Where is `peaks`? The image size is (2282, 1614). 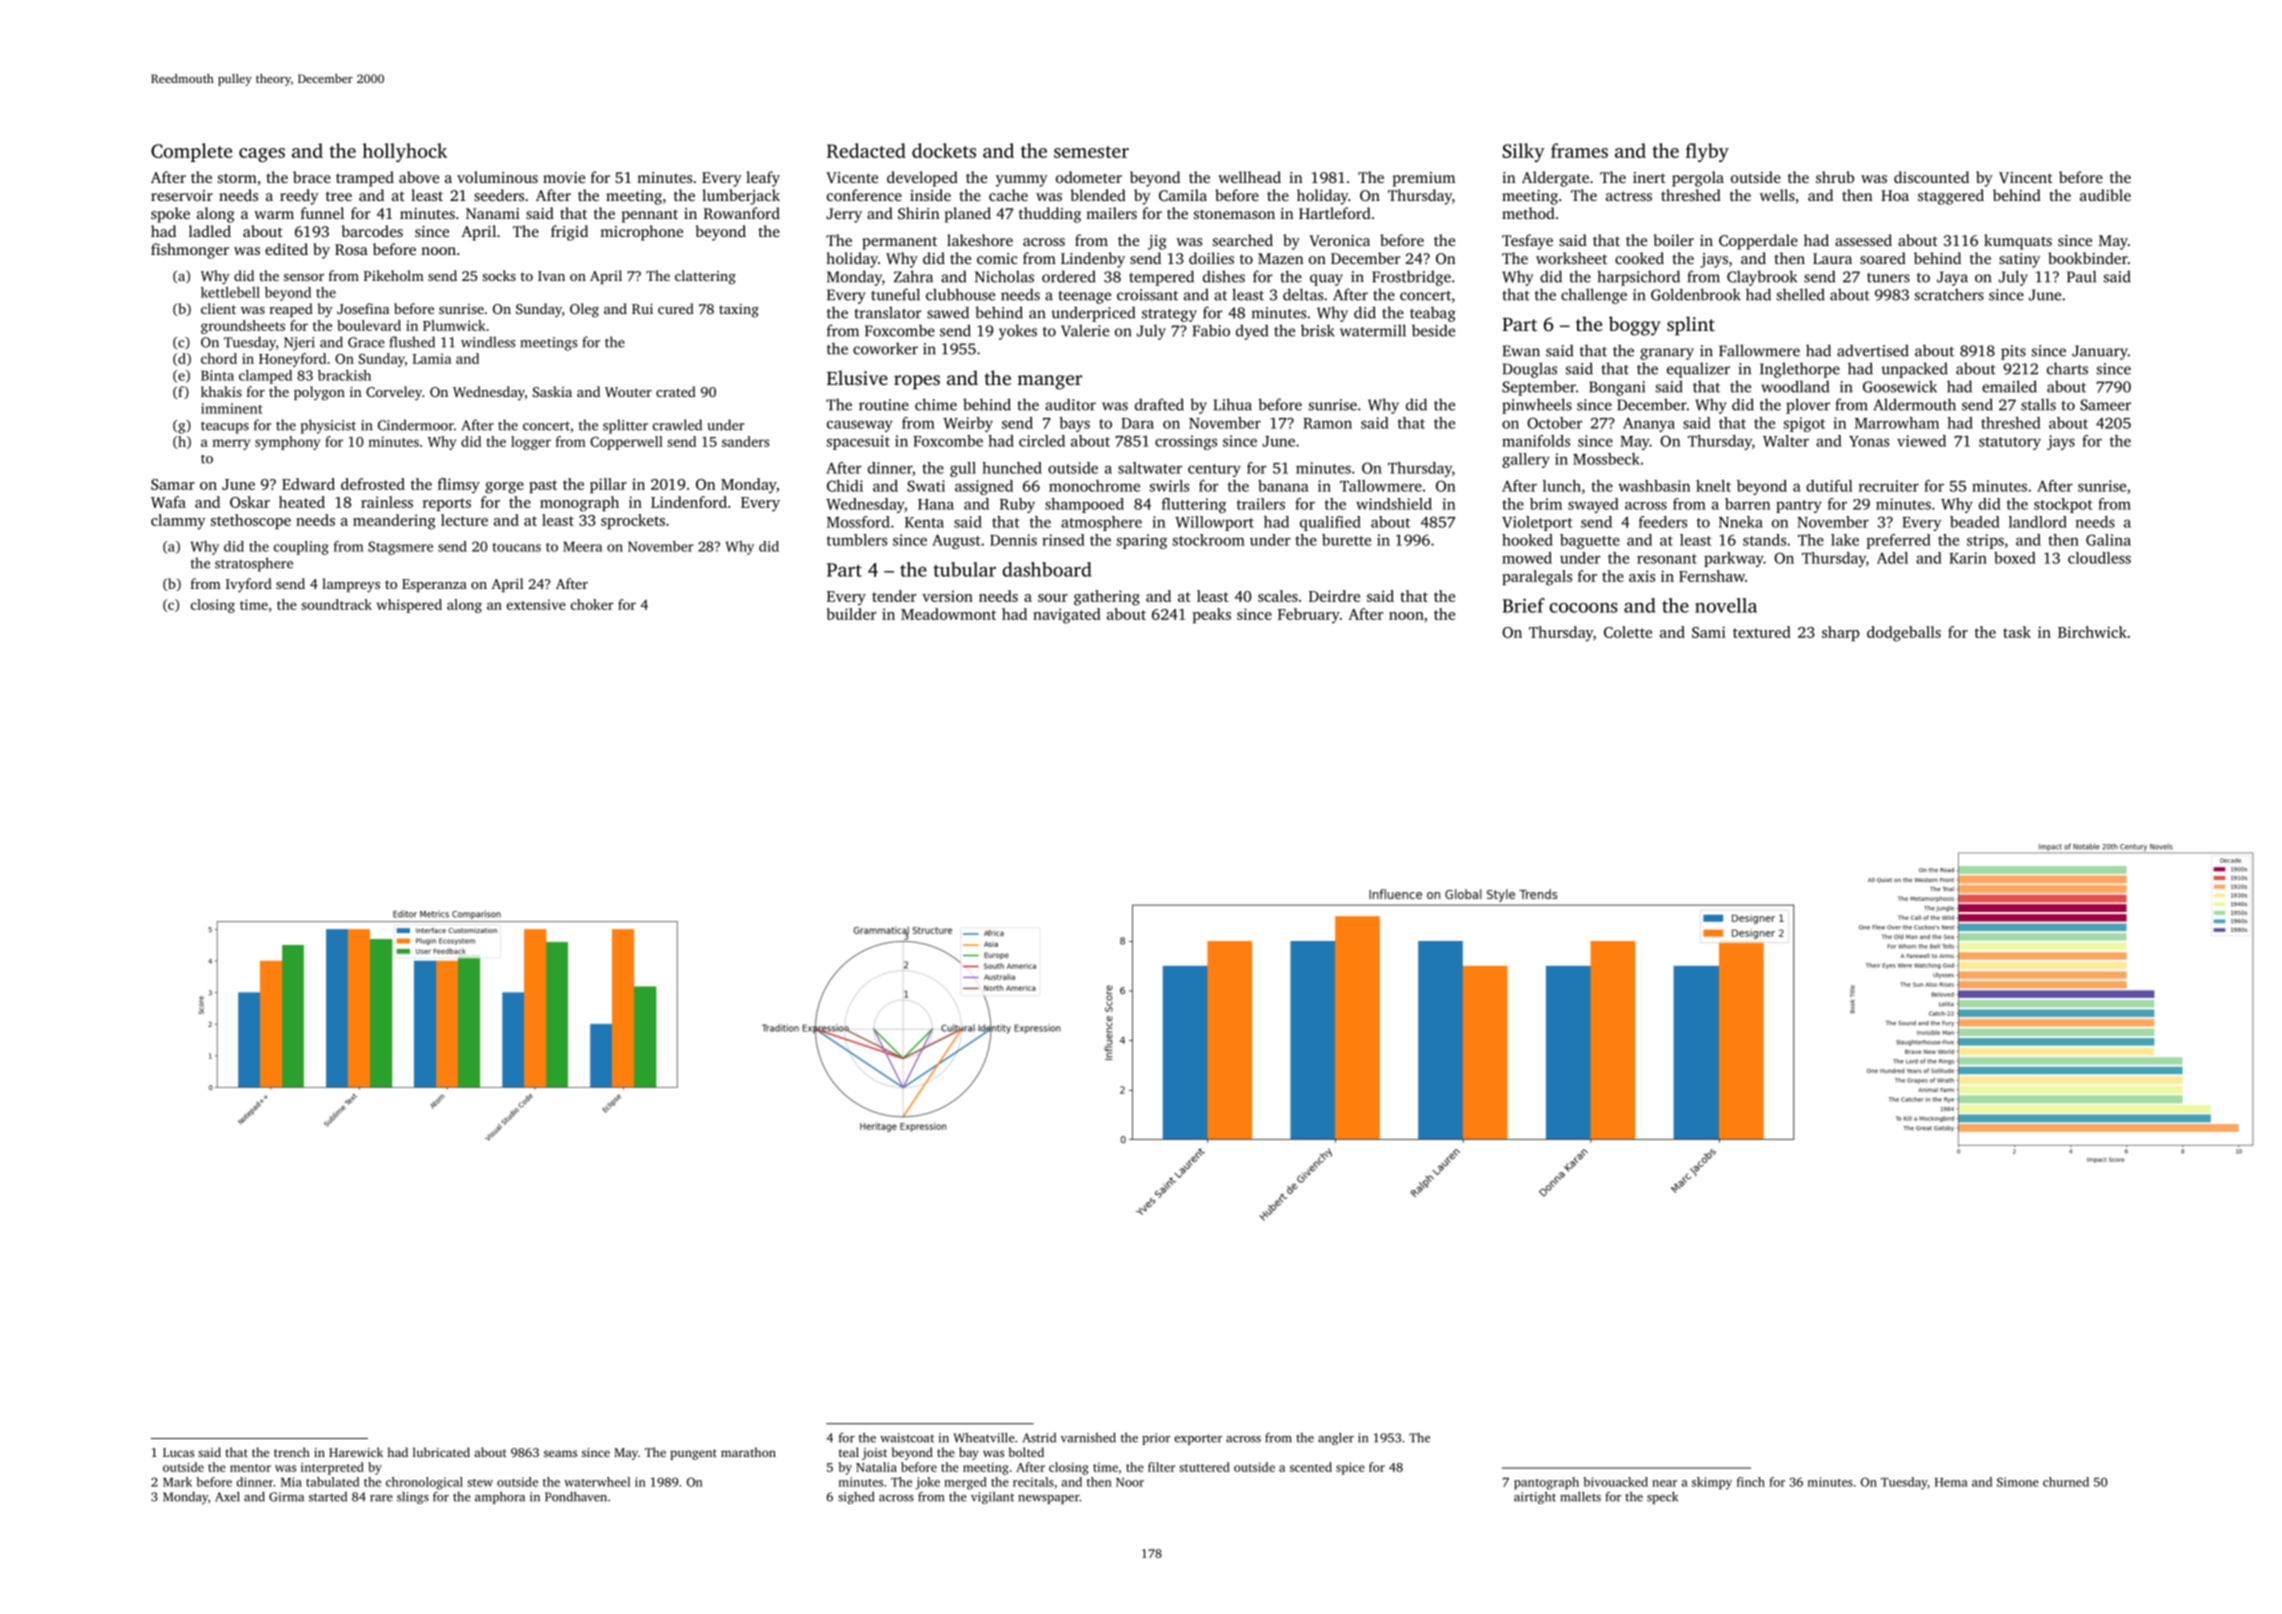 peaks is located at coordinates (1212, 615).
